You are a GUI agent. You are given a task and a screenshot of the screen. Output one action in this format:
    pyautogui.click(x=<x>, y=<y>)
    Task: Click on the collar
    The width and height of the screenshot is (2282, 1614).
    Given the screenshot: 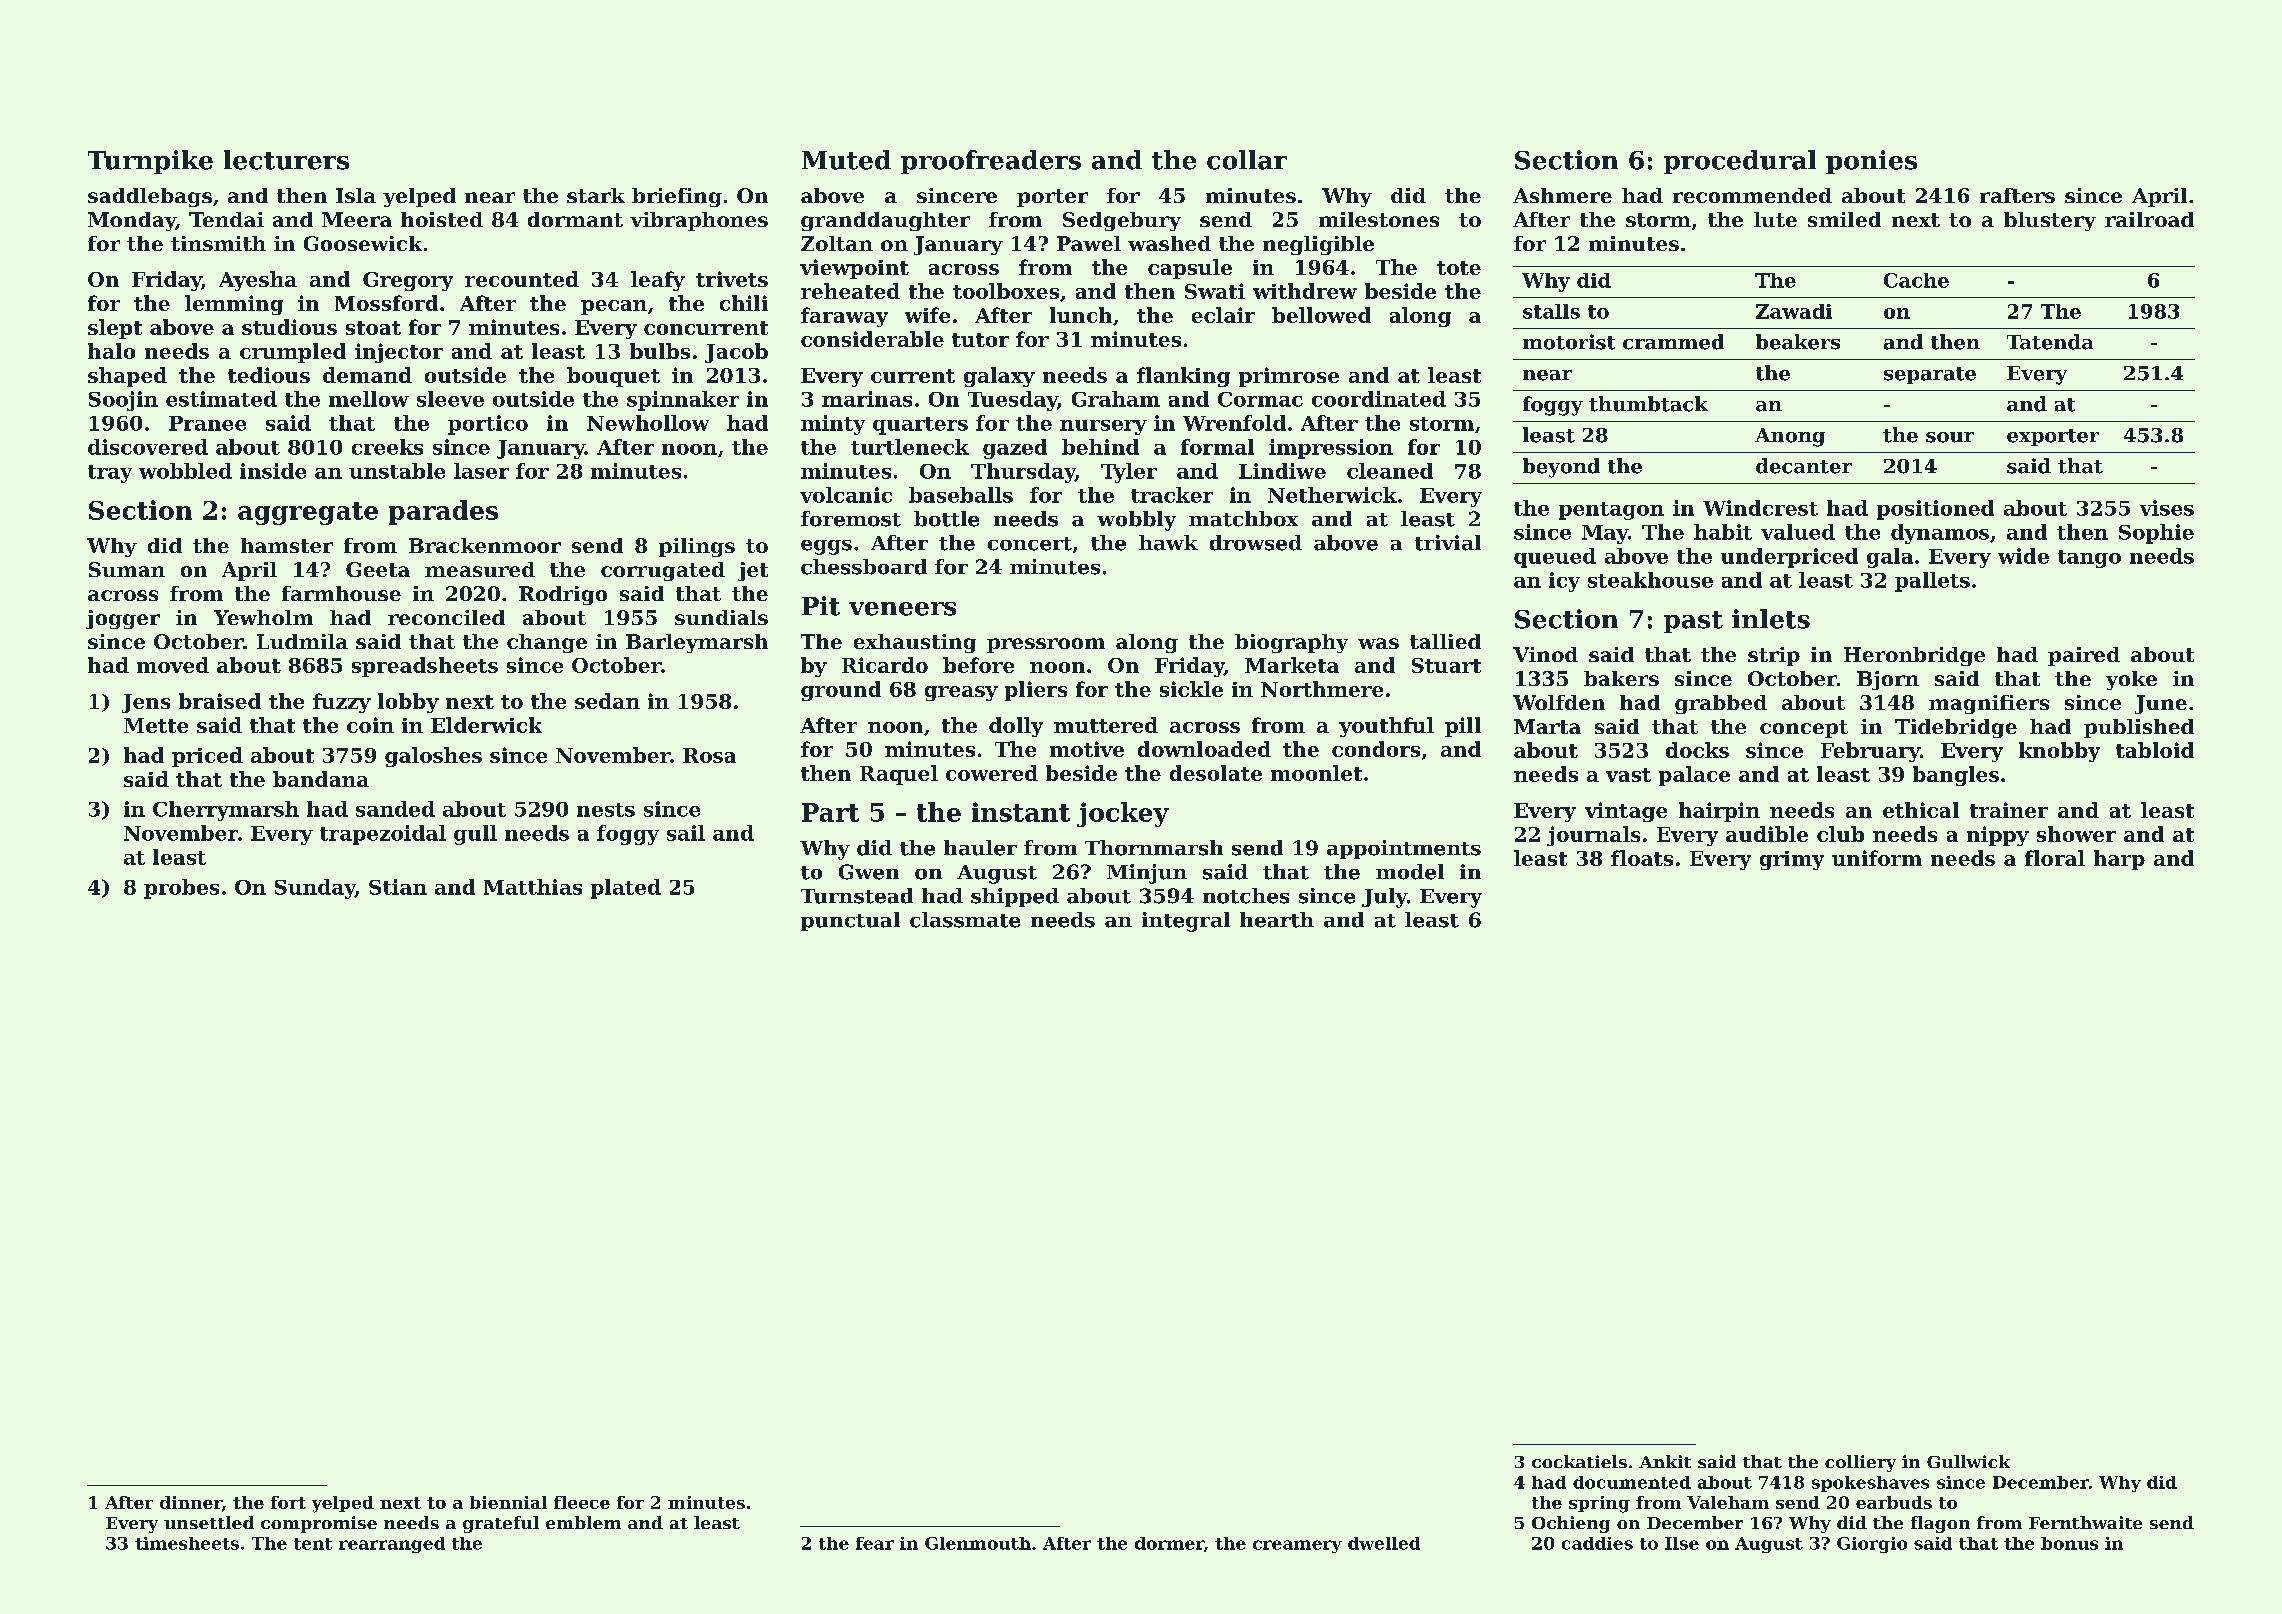 What is the action you would take?
    pyautogui.click(x=1247, y=160)
